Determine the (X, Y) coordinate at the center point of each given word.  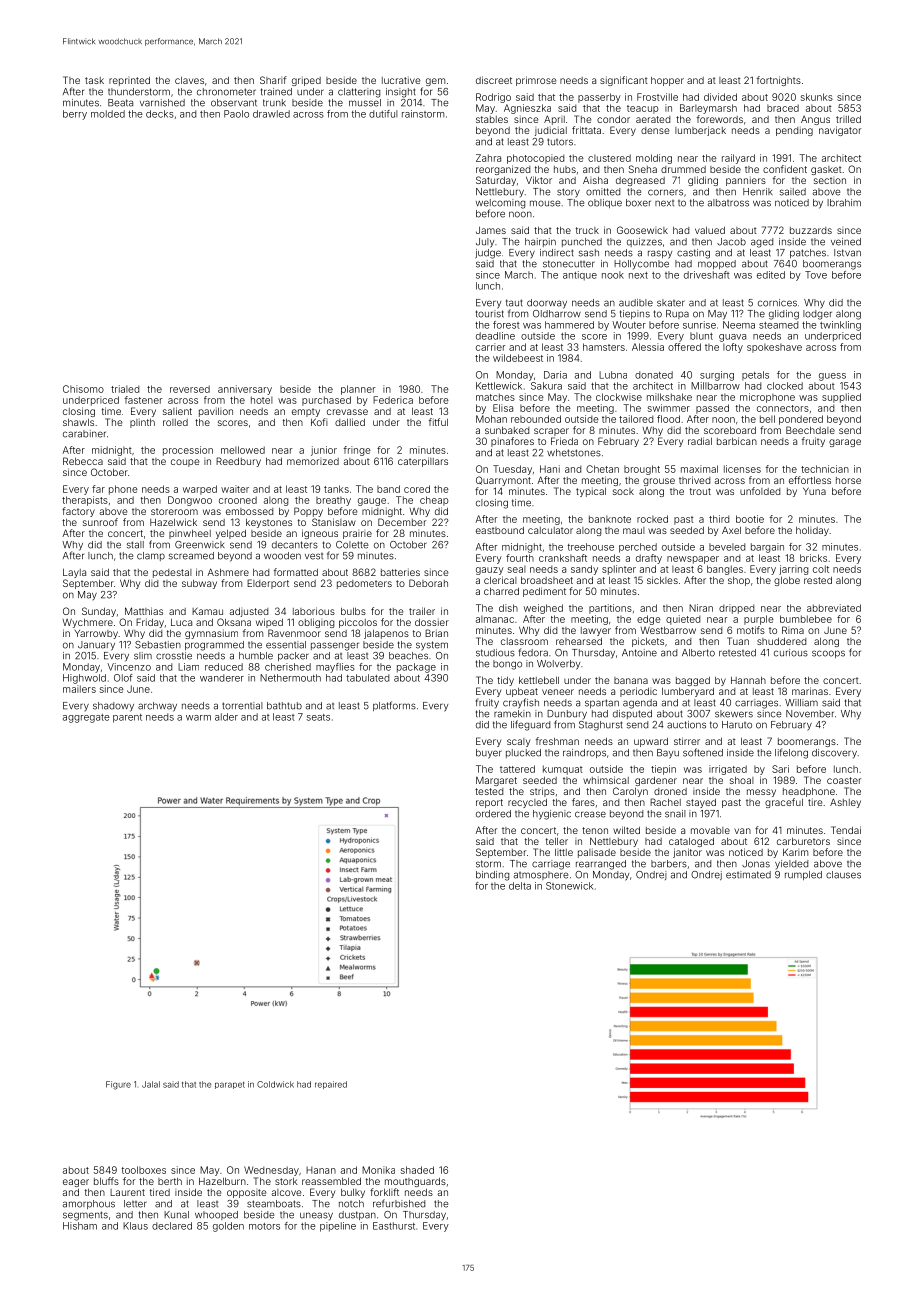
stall (135, 545)
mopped (717, 264)
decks (160, 114)
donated (654, 375)
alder (226, 717)
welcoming (500, 204)
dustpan (357, 1215)
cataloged (691, 842)
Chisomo (83, 389)
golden (228, 1227)
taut (514, 303)
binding (492, 876)
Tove (816, 275)
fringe (357, 451)
